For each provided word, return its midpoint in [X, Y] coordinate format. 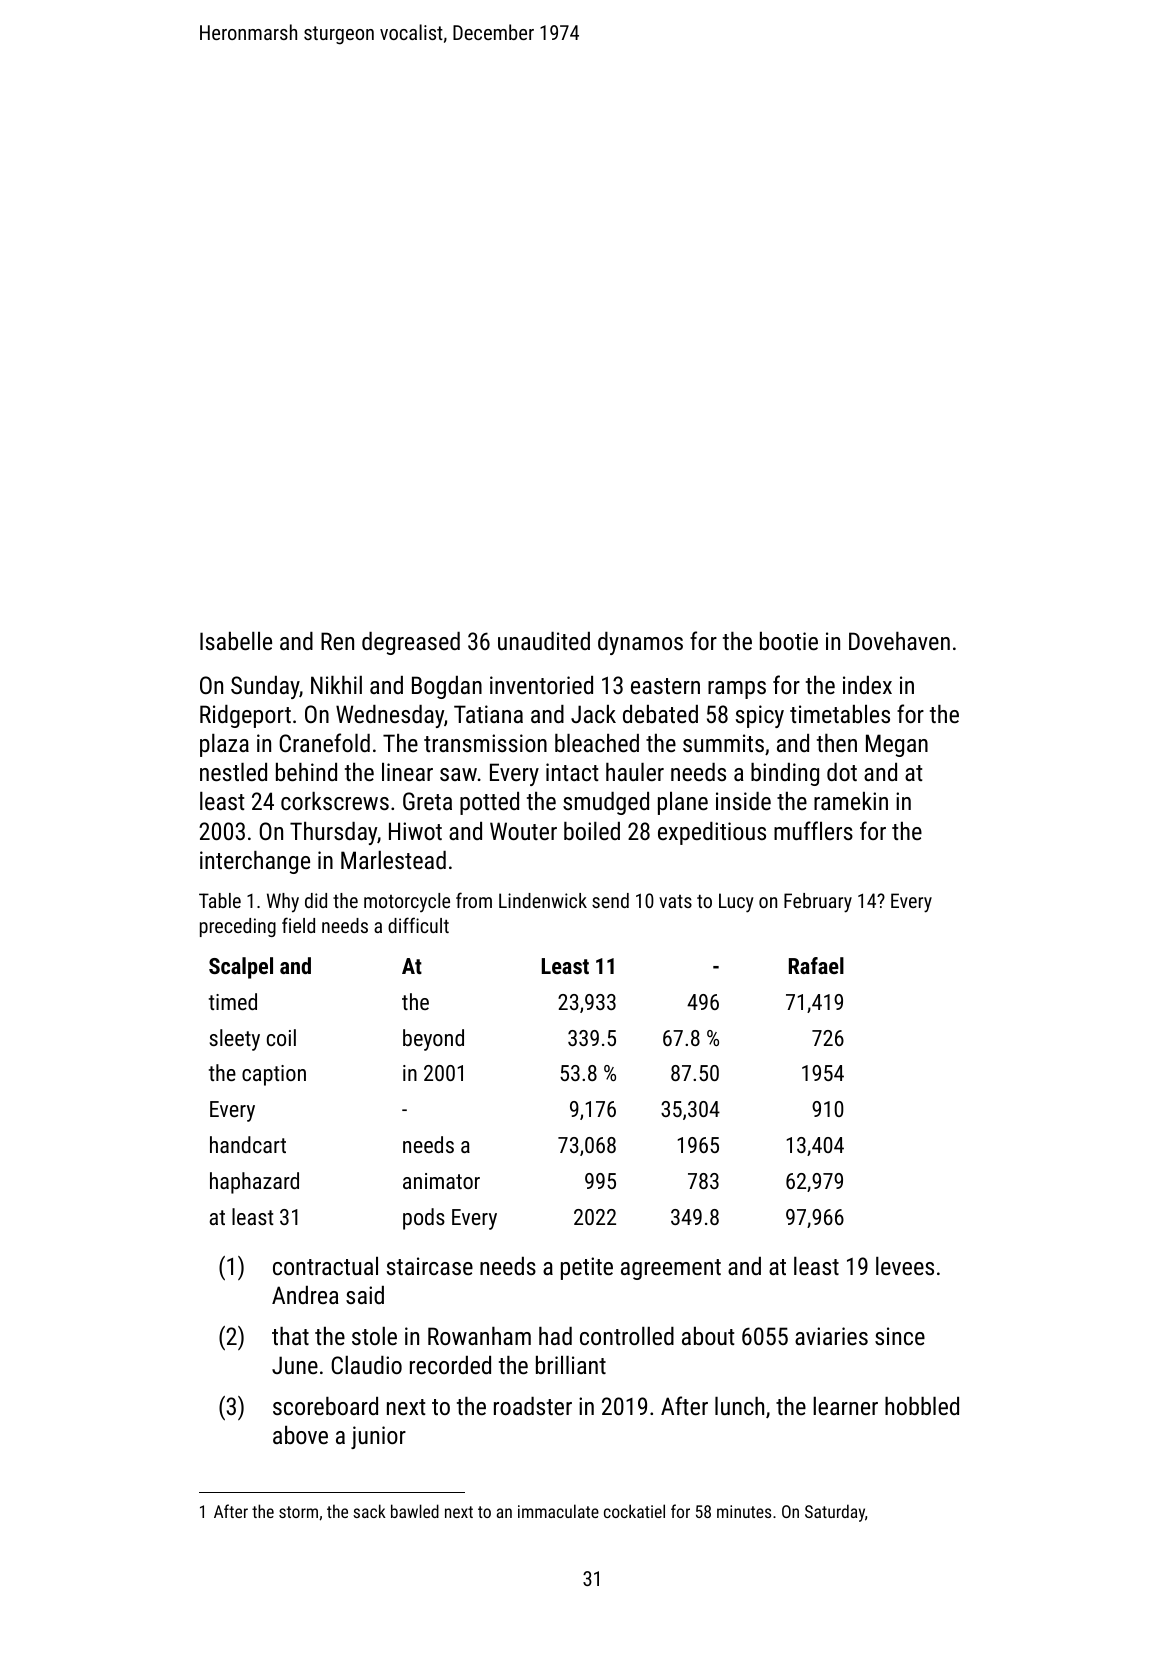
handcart [248, 1144]
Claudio [366, 1365]
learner [845, 1406]
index [867, 685]
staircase [430, 1266]
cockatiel [634, 1511]
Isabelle [236, 641]
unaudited [544, 641]
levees [905, 1266]
